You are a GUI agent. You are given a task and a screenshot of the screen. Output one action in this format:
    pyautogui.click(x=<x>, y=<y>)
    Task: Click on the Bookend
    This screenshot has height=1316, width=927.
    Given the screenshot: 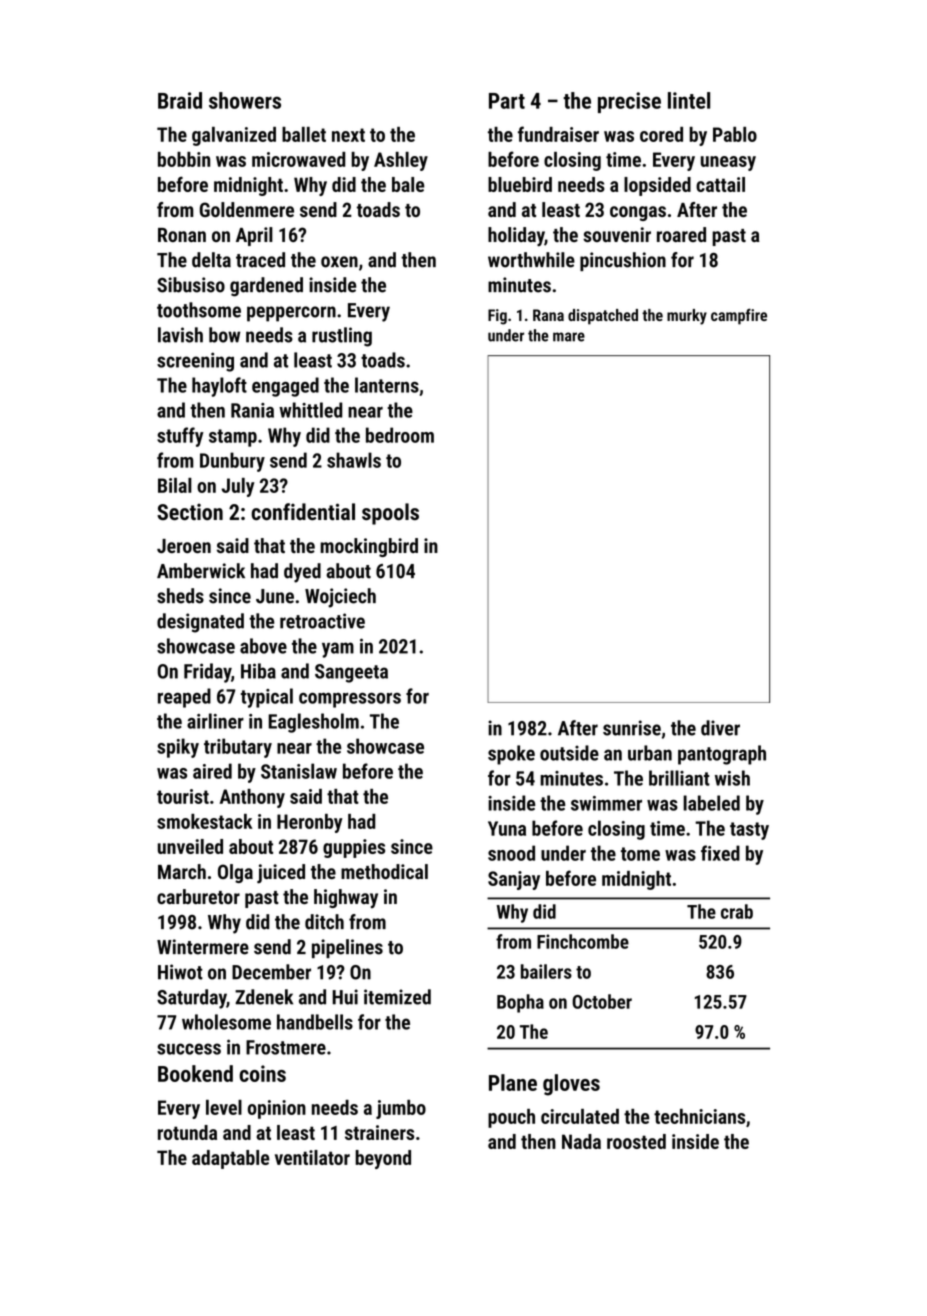 What is the action you would take?
    pyautogui.click(x=195, y=1073)
